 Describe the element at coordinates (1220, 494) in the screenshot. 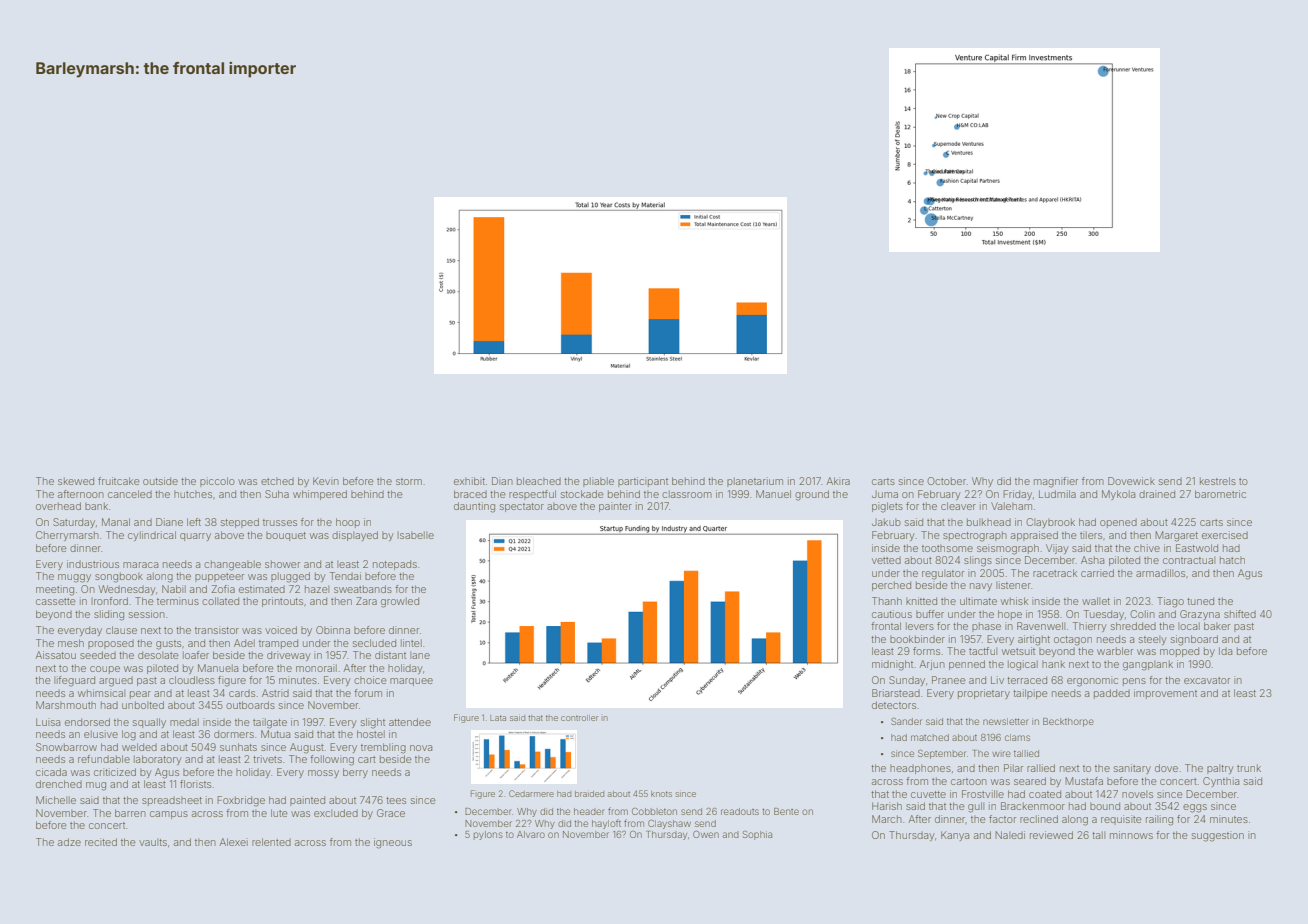

I see `barometric` at that location.
